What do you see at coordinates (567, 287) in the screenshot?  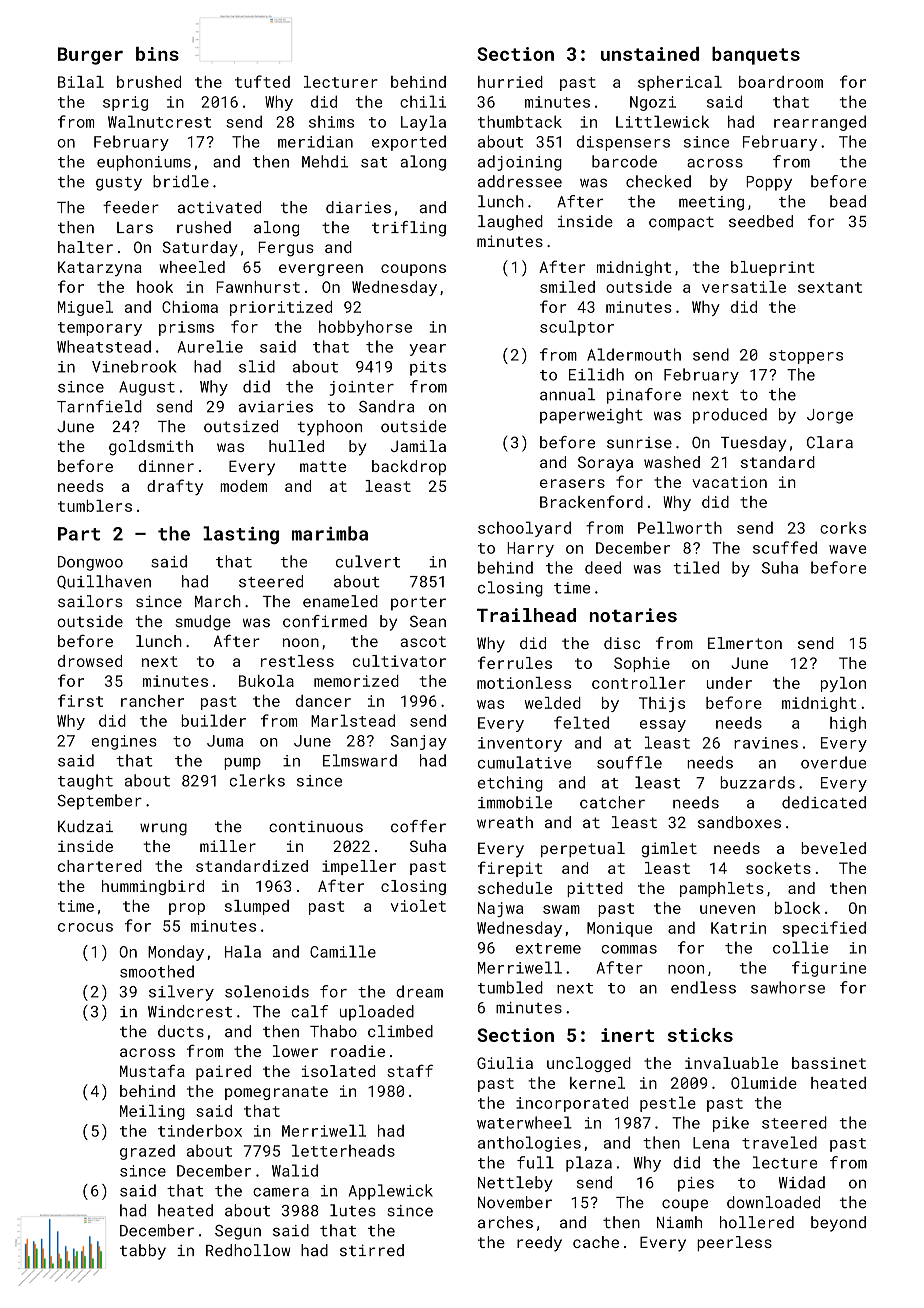 I see `smiled` at bounding box center [567, 287].
